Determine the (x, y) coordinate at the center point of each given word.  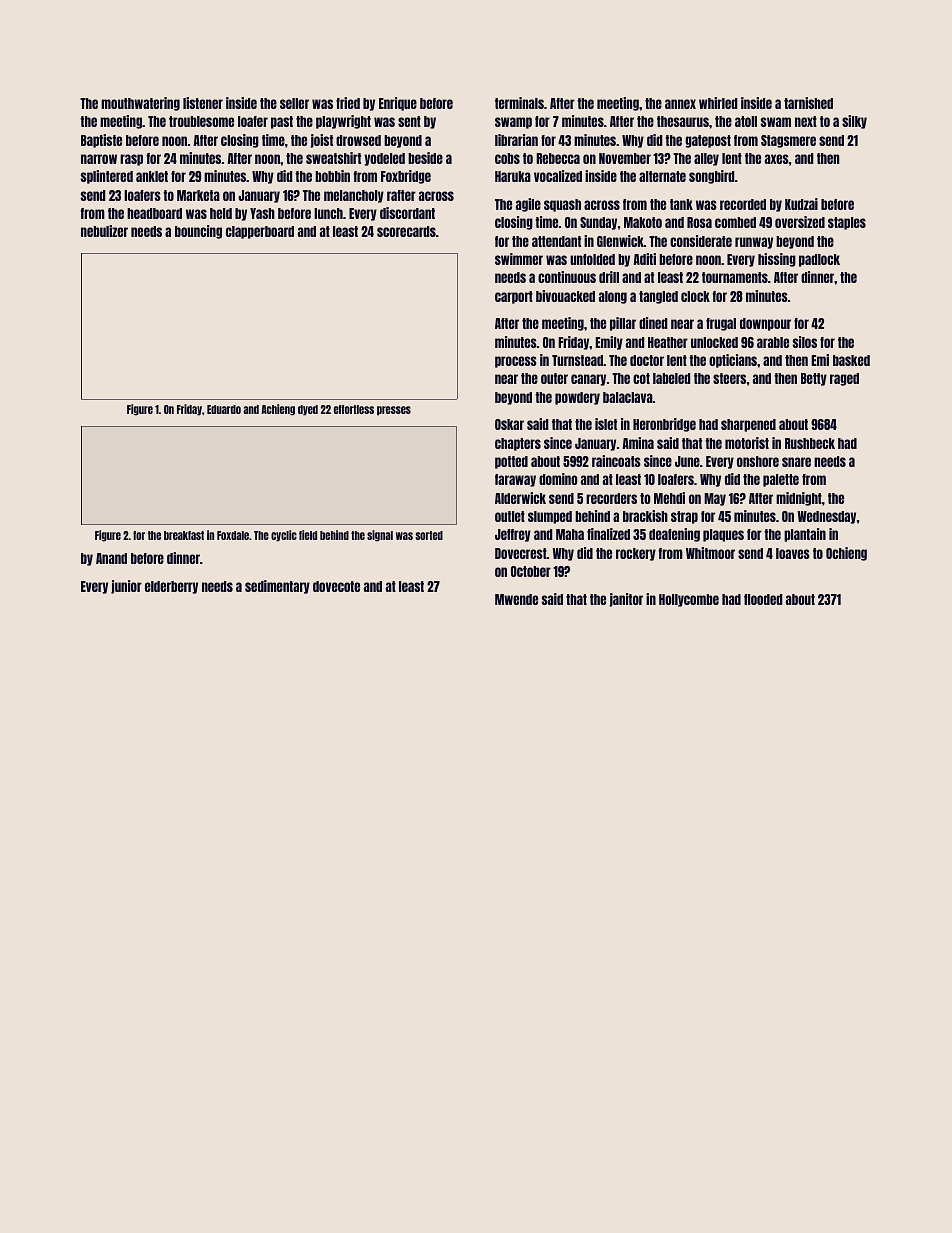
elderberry (171, 587)
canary (588, 380)
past (282, 122)
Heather (668, 342)
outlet (510, 516)
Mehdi (669, 498)
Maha (570, 534)
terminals (519, 103)
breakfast (184, 535)
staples (847, 223)
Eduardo (224, 409)
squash (562, 205)
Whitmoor (710, 553)
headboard (154, 213)
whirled (718, 103)
